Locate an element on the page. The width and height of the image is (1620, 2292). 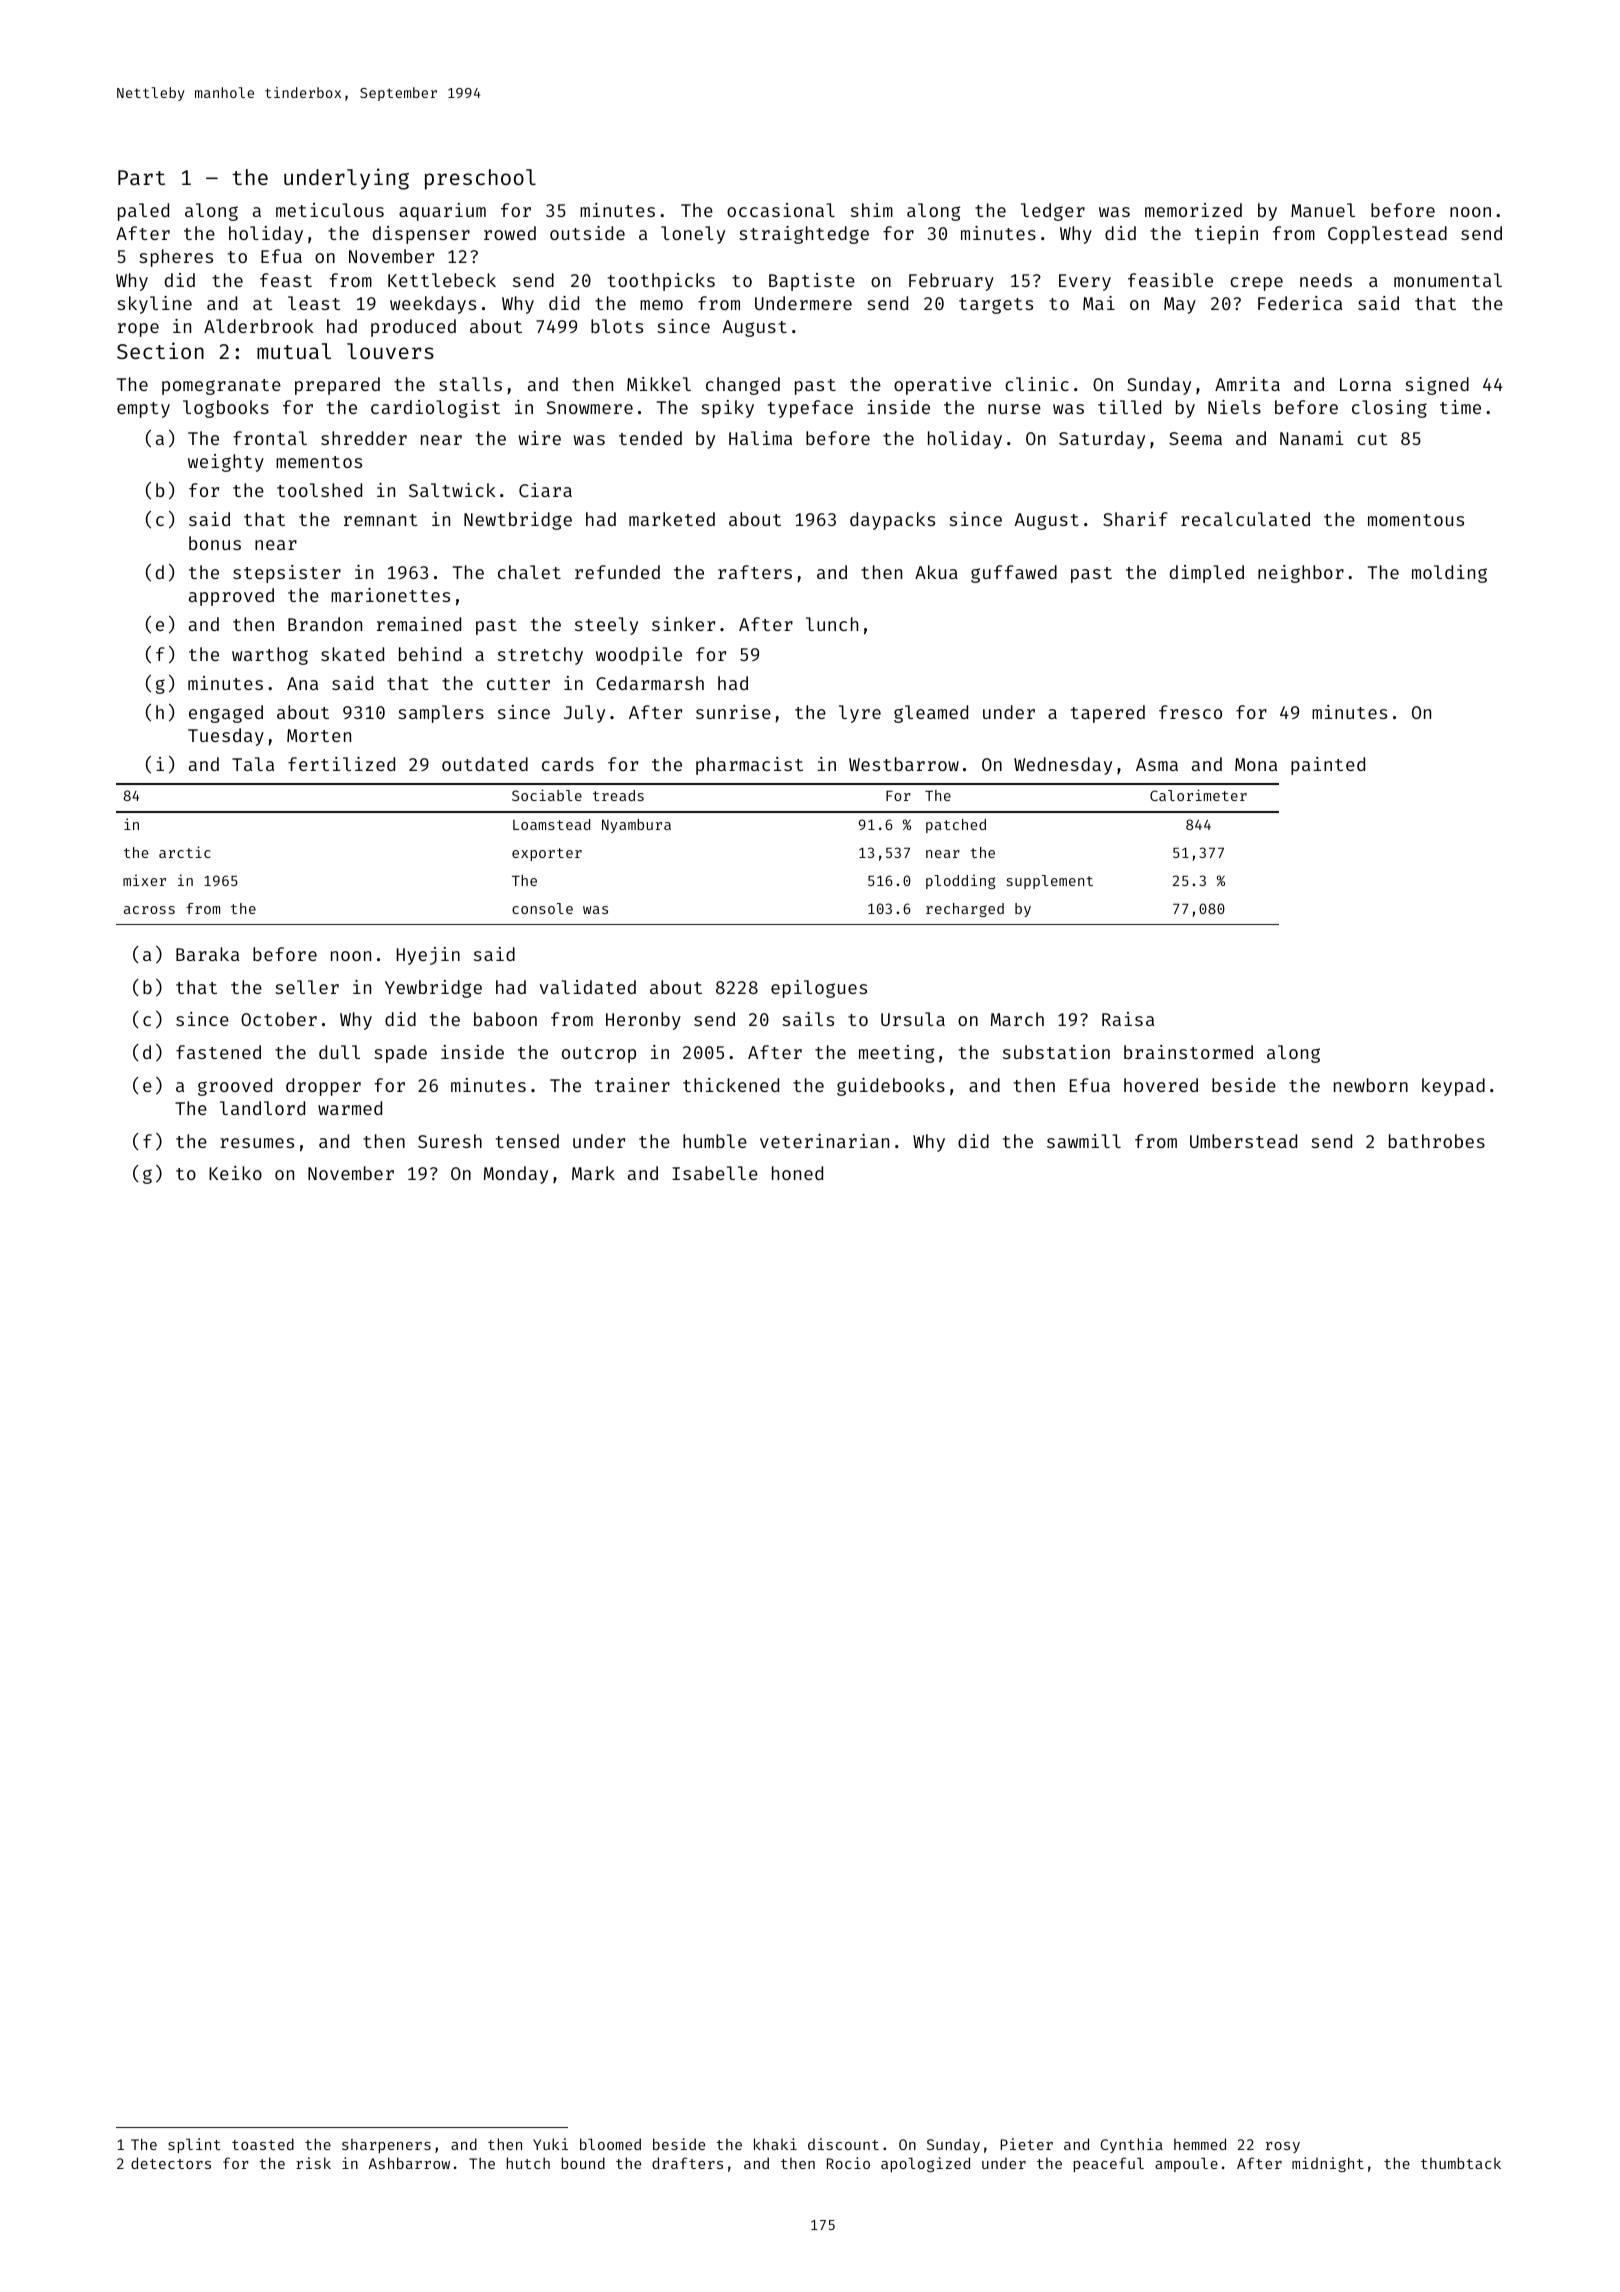
bathrobes is located at coordinates (1437, 1141).
